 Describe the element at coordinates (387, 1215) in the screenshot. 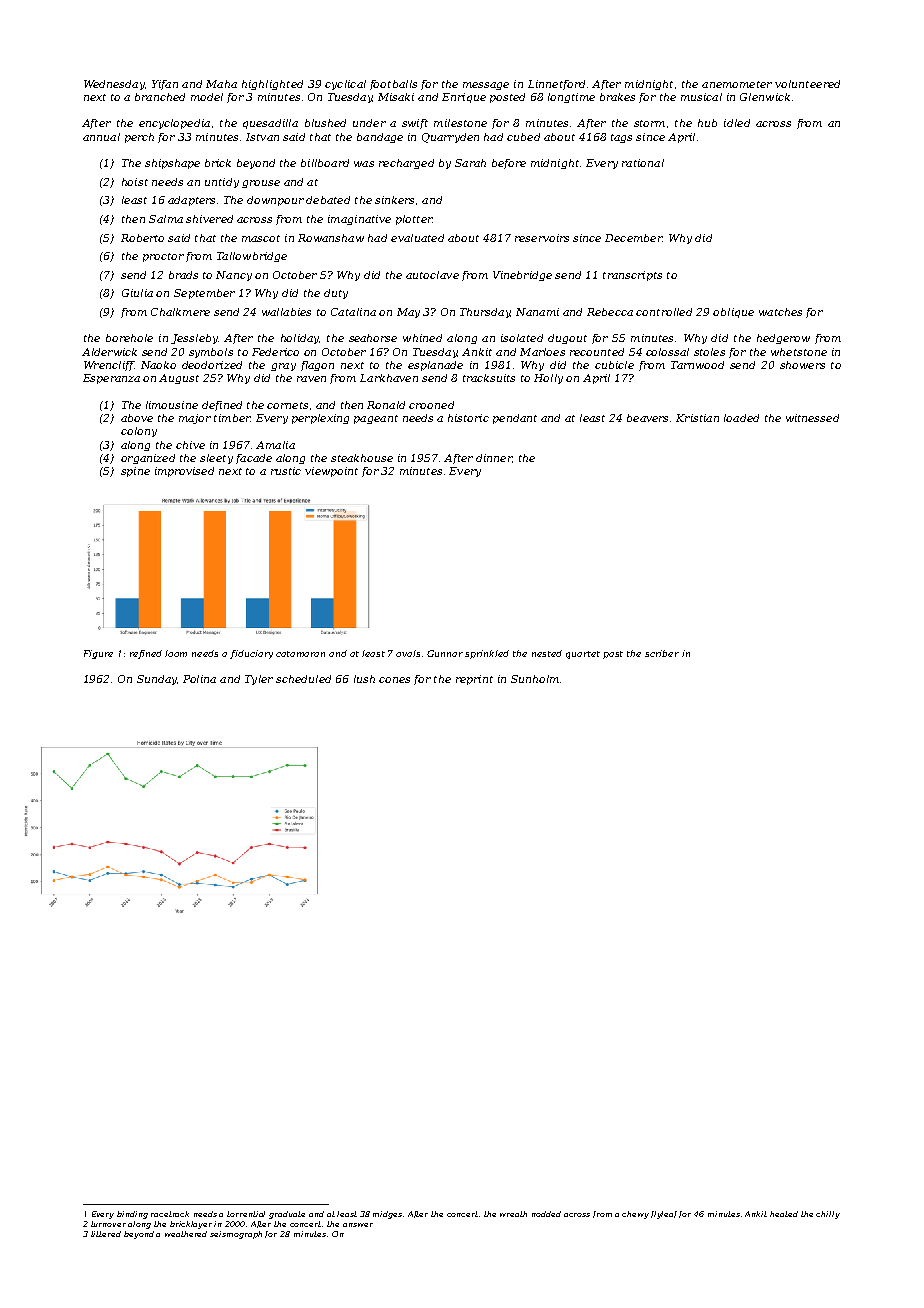

I see `midges` at that location.
